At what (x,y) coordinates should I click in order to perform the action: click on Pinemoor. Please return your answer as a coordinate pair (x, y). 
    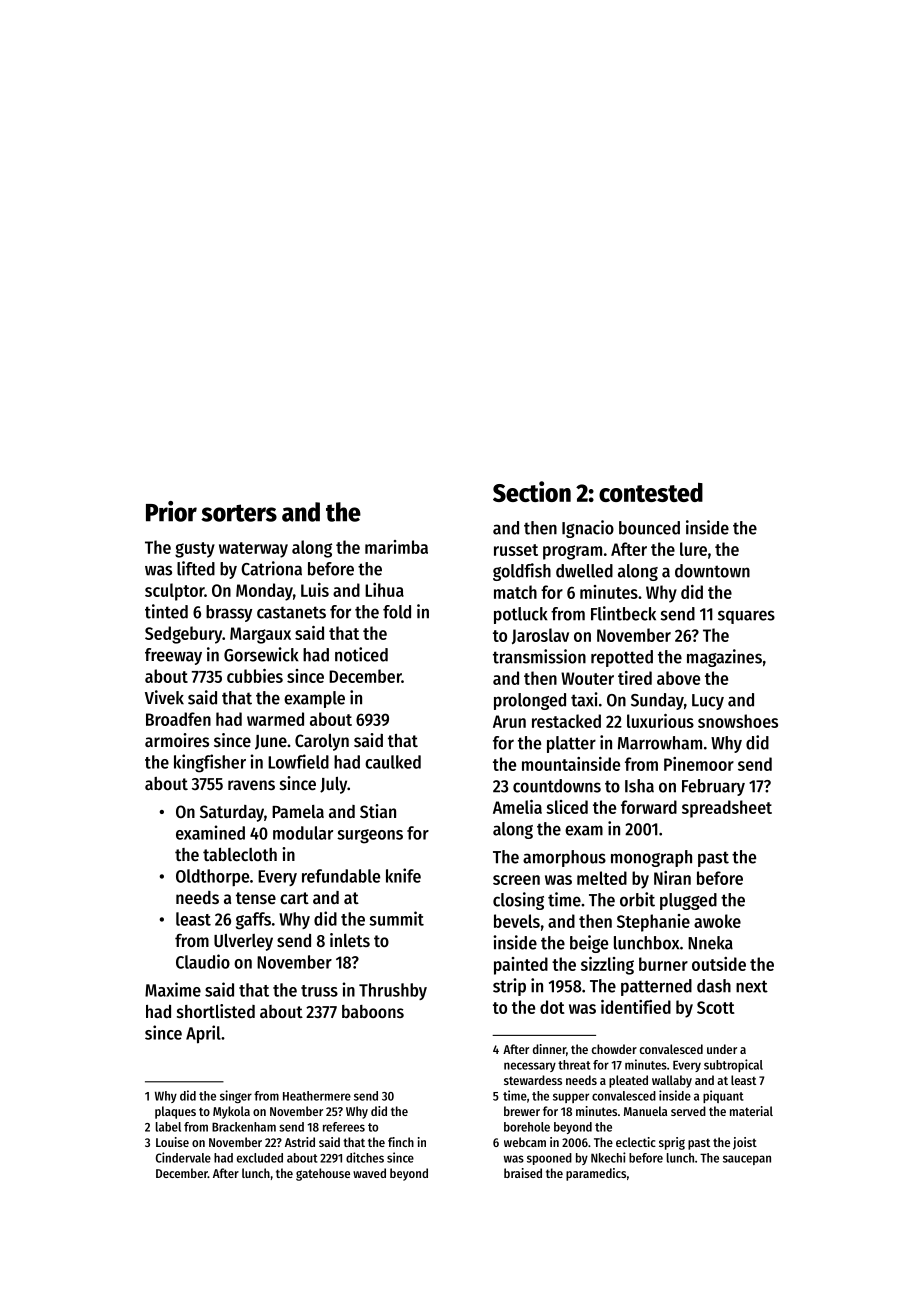
    Looking at the image, I should click on (699, 764).
